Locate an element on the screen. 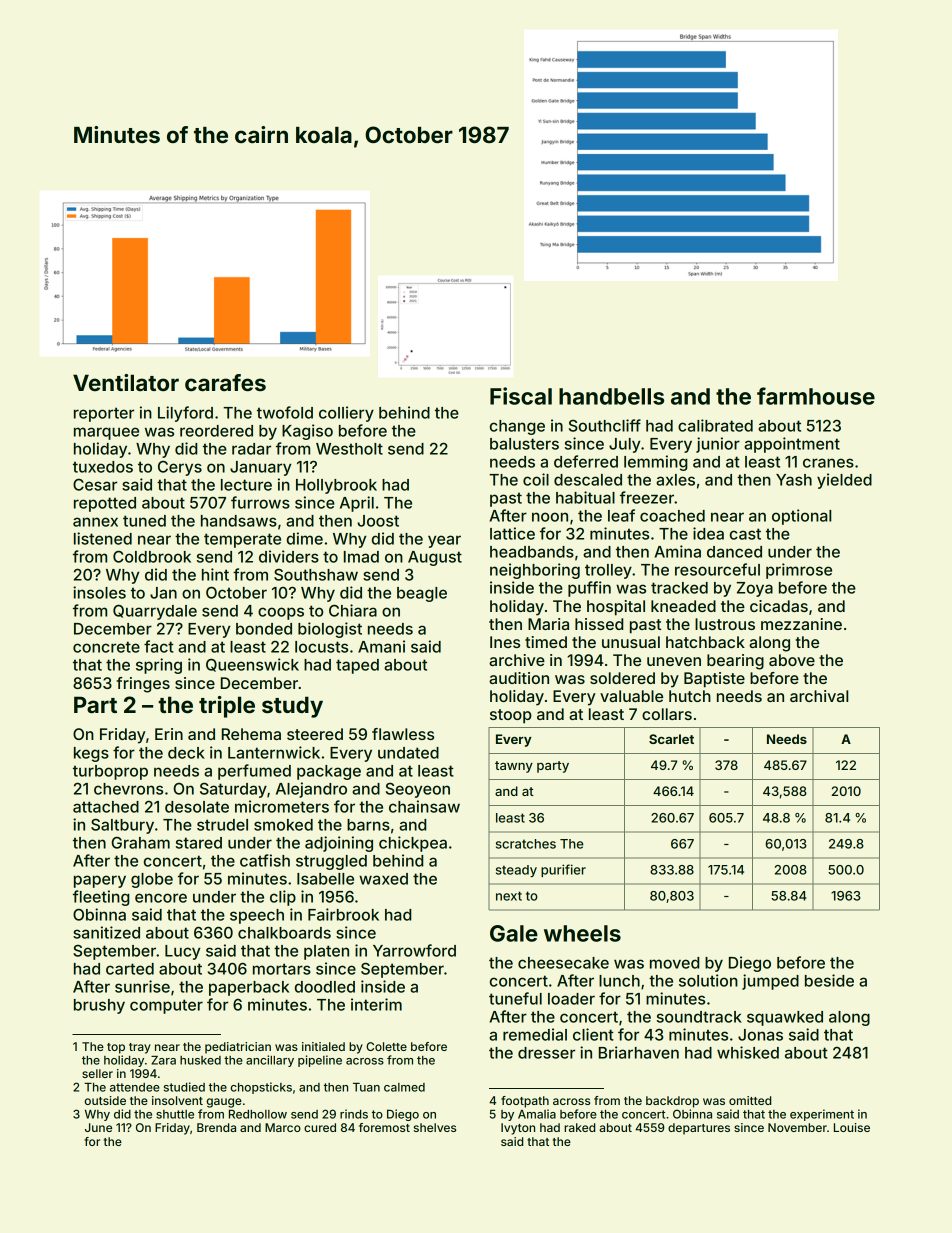  Imad is located at coordinates (361, 557).
